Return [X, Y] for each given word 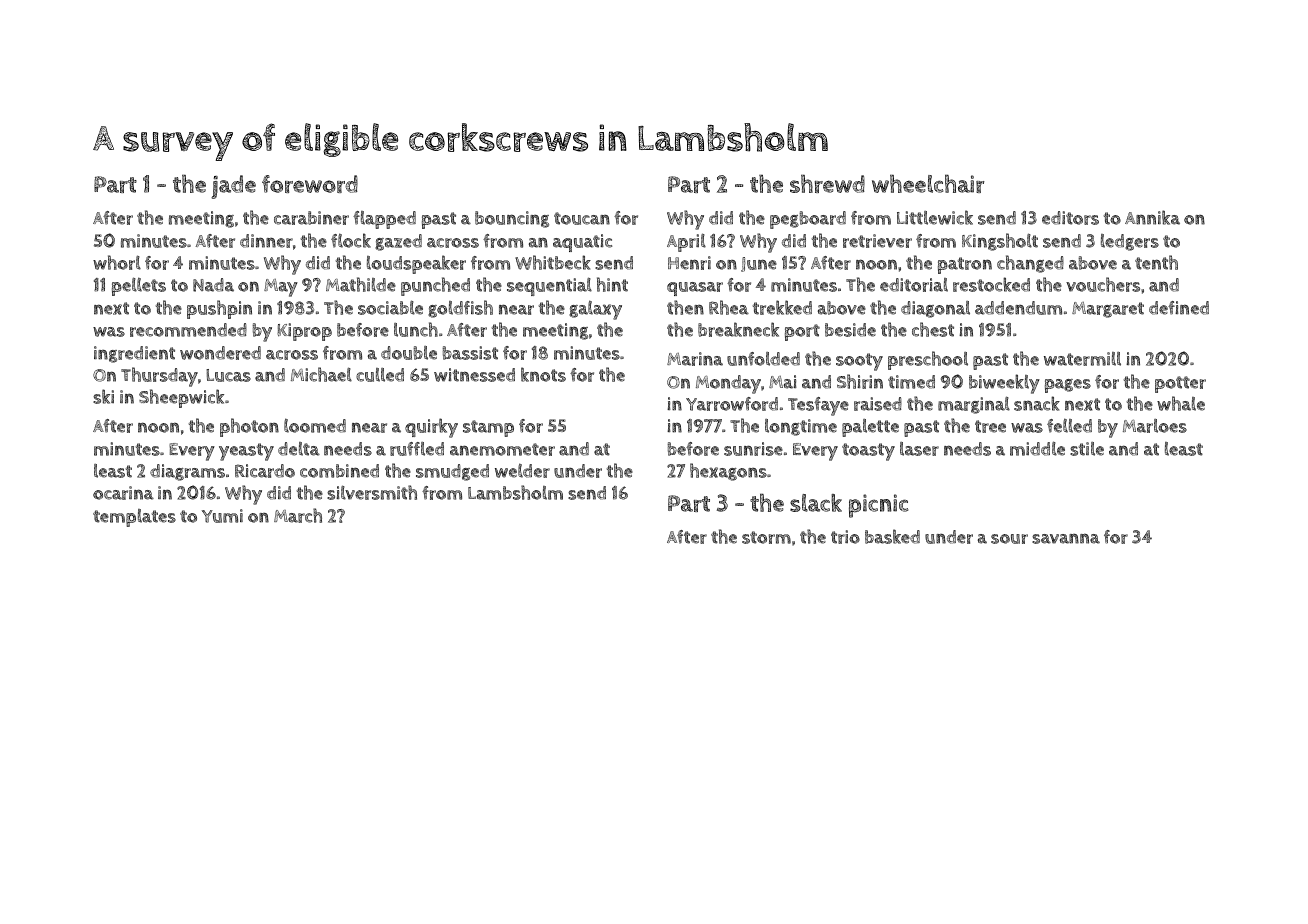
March [298, 515]
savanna [1066, 538]
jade [233, 187]
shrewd [827, 183]
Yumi [222, 516]
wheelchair [928, 183]
